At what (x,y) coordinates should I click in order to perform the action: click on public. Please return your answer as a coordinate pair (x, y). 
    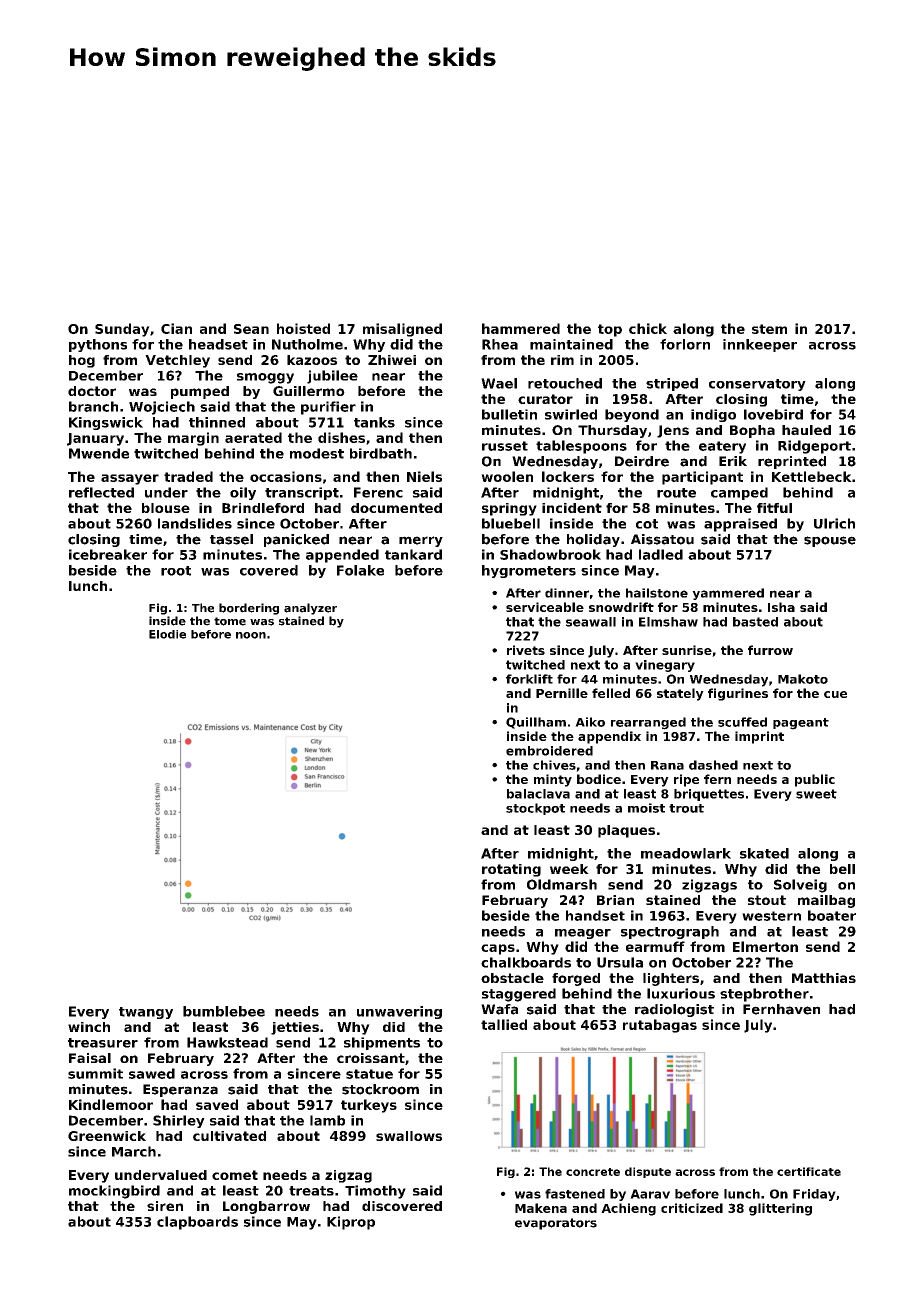
    Looking at the image, I should click on (815, 780).
